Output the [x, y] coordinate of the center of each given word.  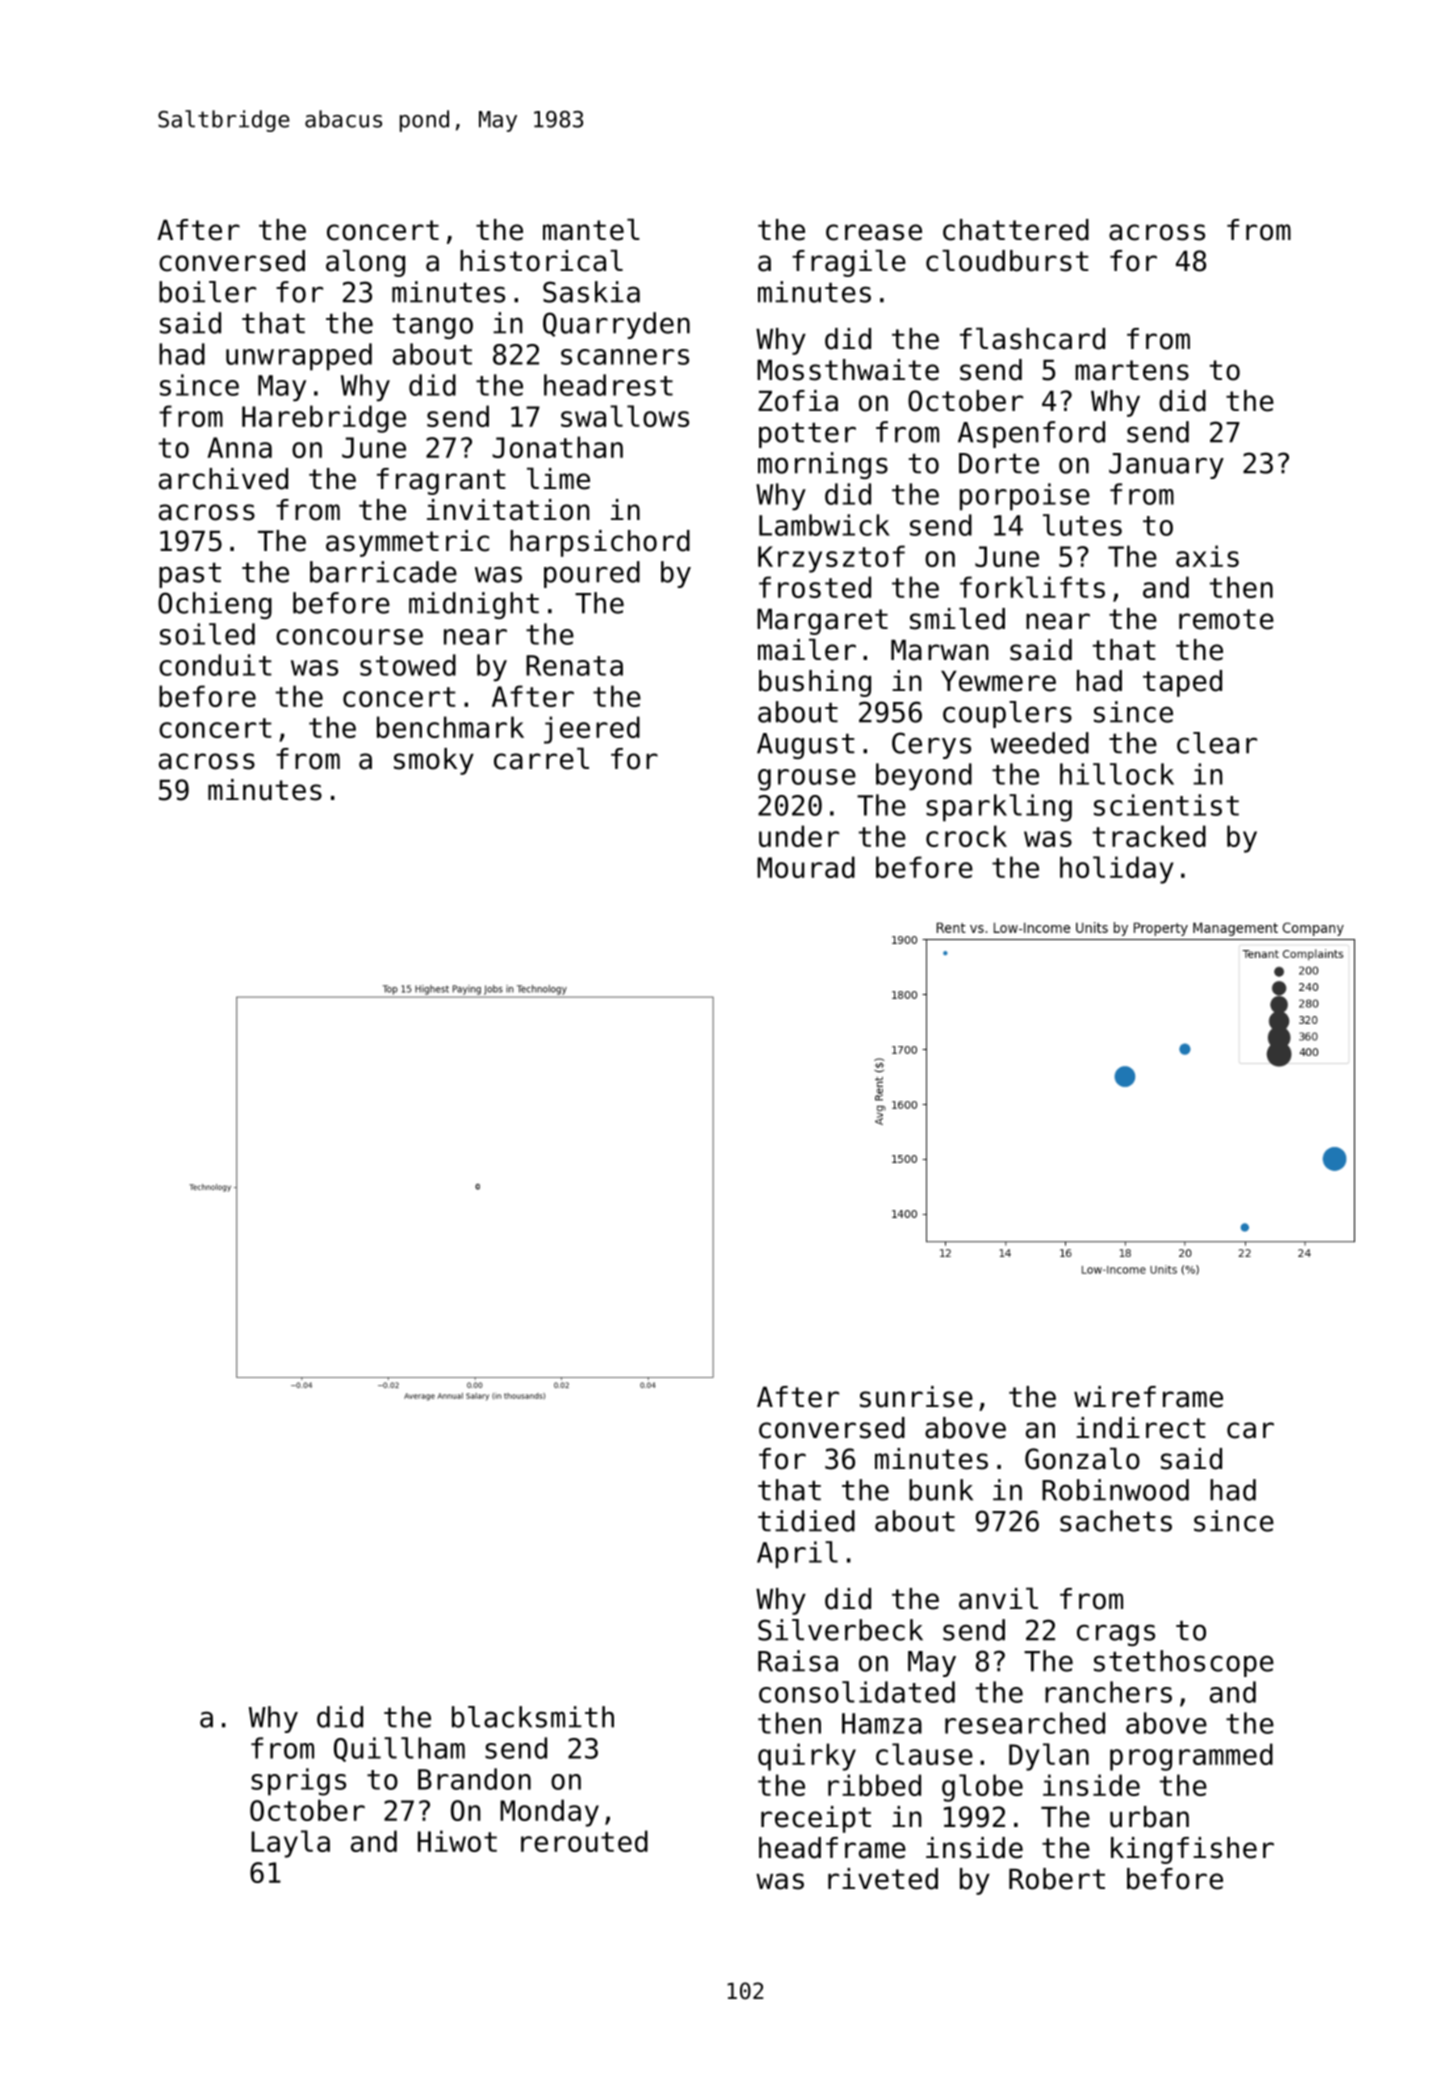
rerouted [584, 1841]
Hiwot [457, 1841]
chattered [1016, 230]
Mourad [806, 867]
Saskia [591, 292]
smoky [434, 761]
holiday [1117, 870]
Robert [1057, 1879]
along [365, 263]
